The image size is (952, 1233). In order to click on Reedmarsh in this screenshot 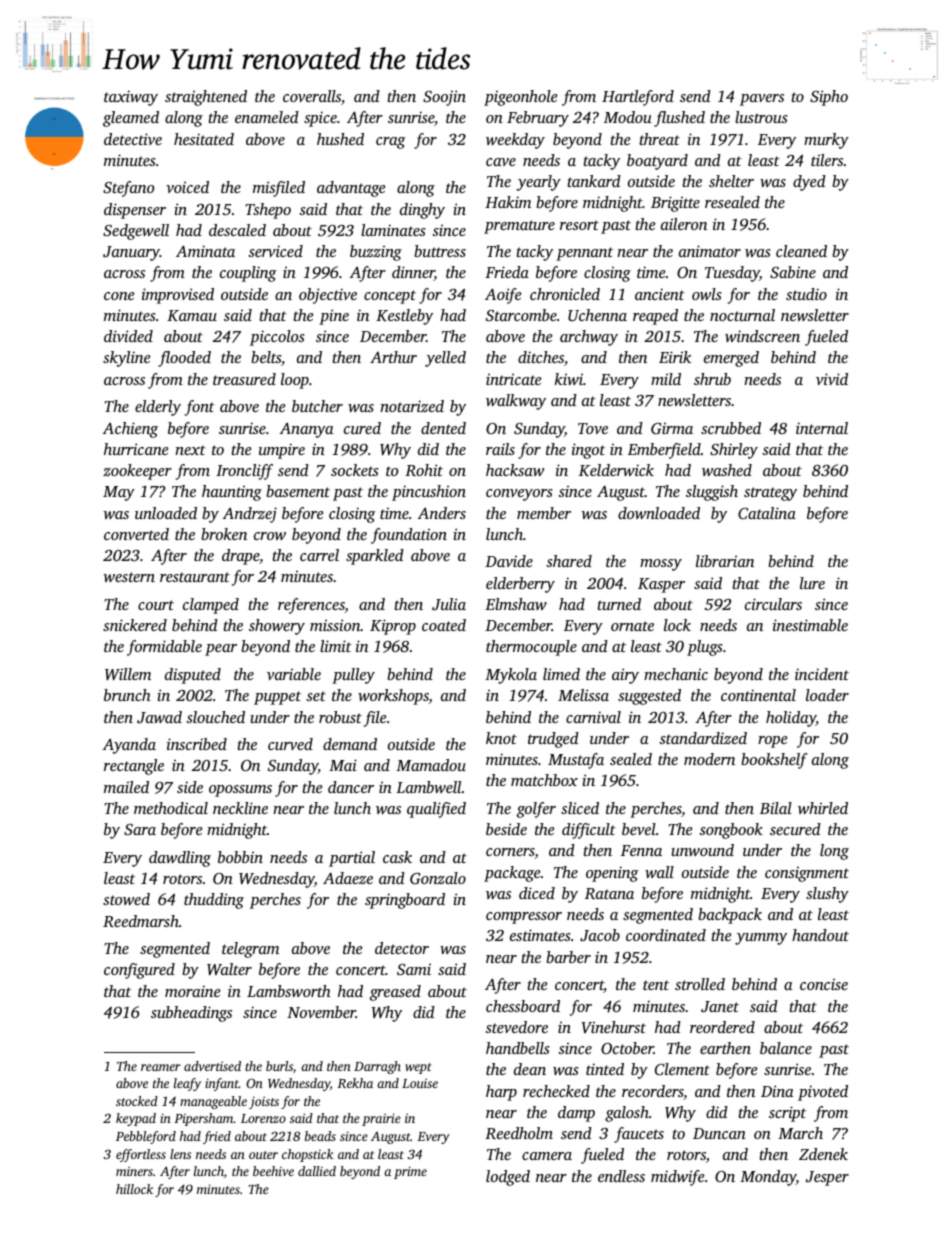, I will do `click(141, 921)`.
